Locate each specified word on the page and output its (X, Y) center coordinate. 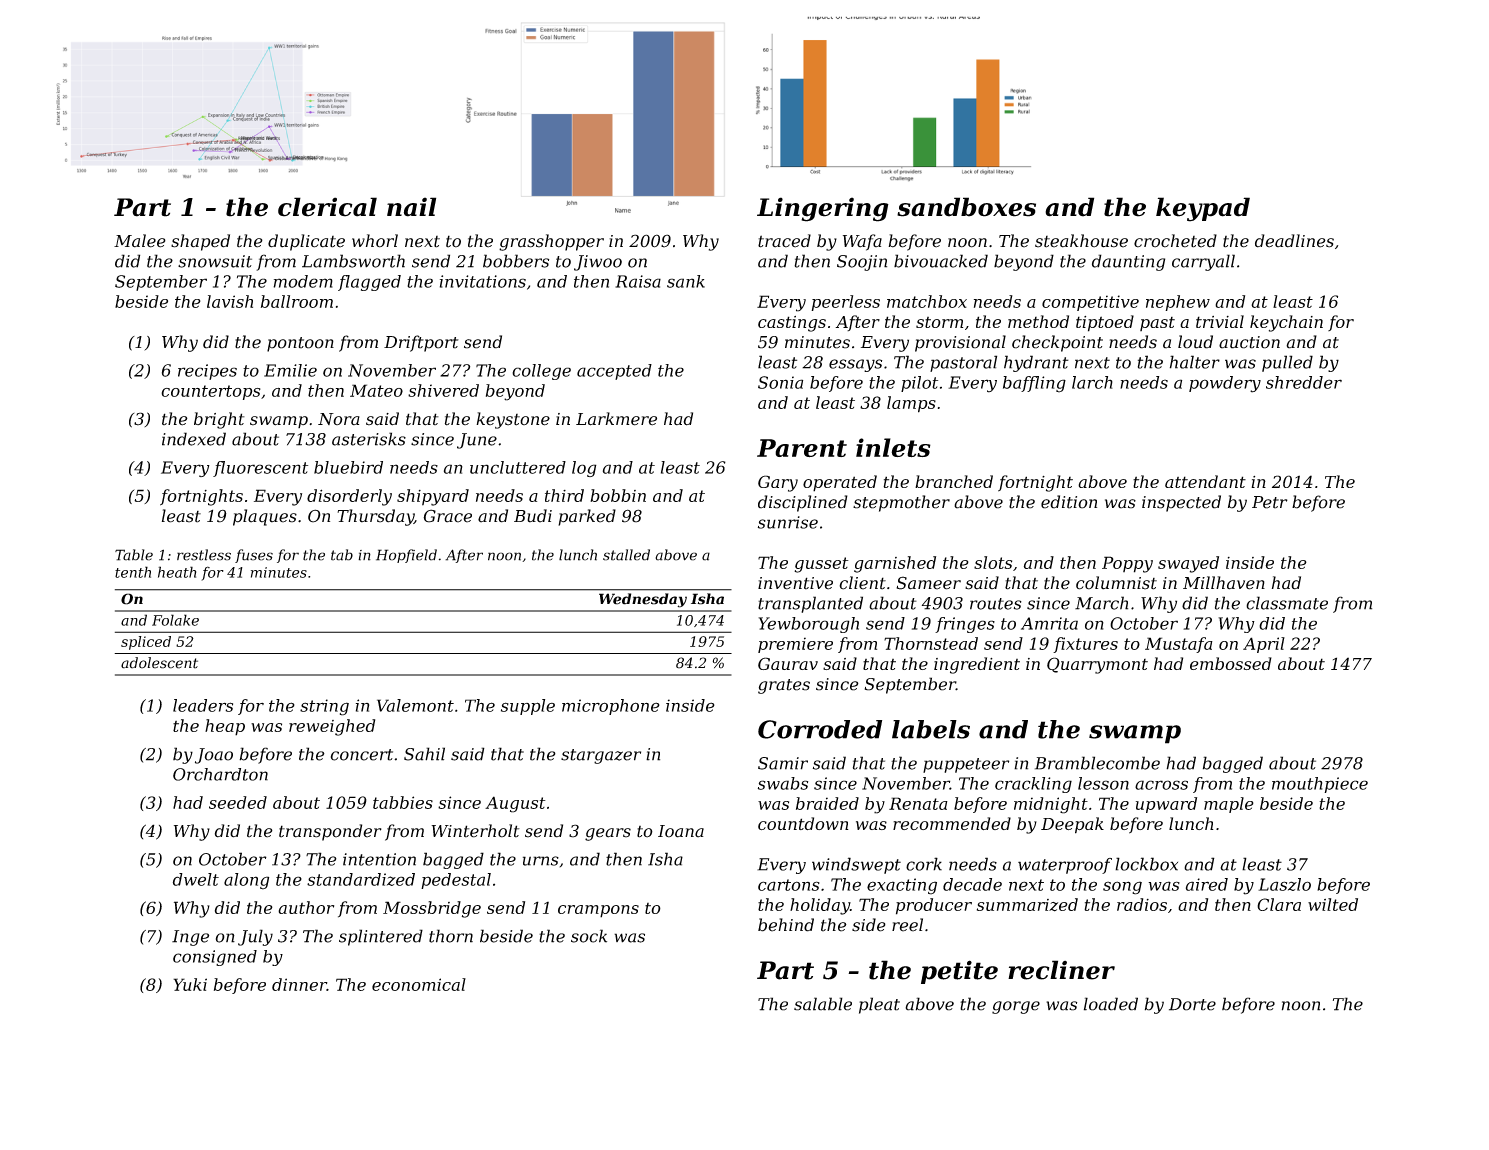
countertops (211, 392)
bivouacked (941, 261)
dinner (299, 984)
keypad (1203, 209)
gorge (1016, 1007)
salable (823, 1004)
